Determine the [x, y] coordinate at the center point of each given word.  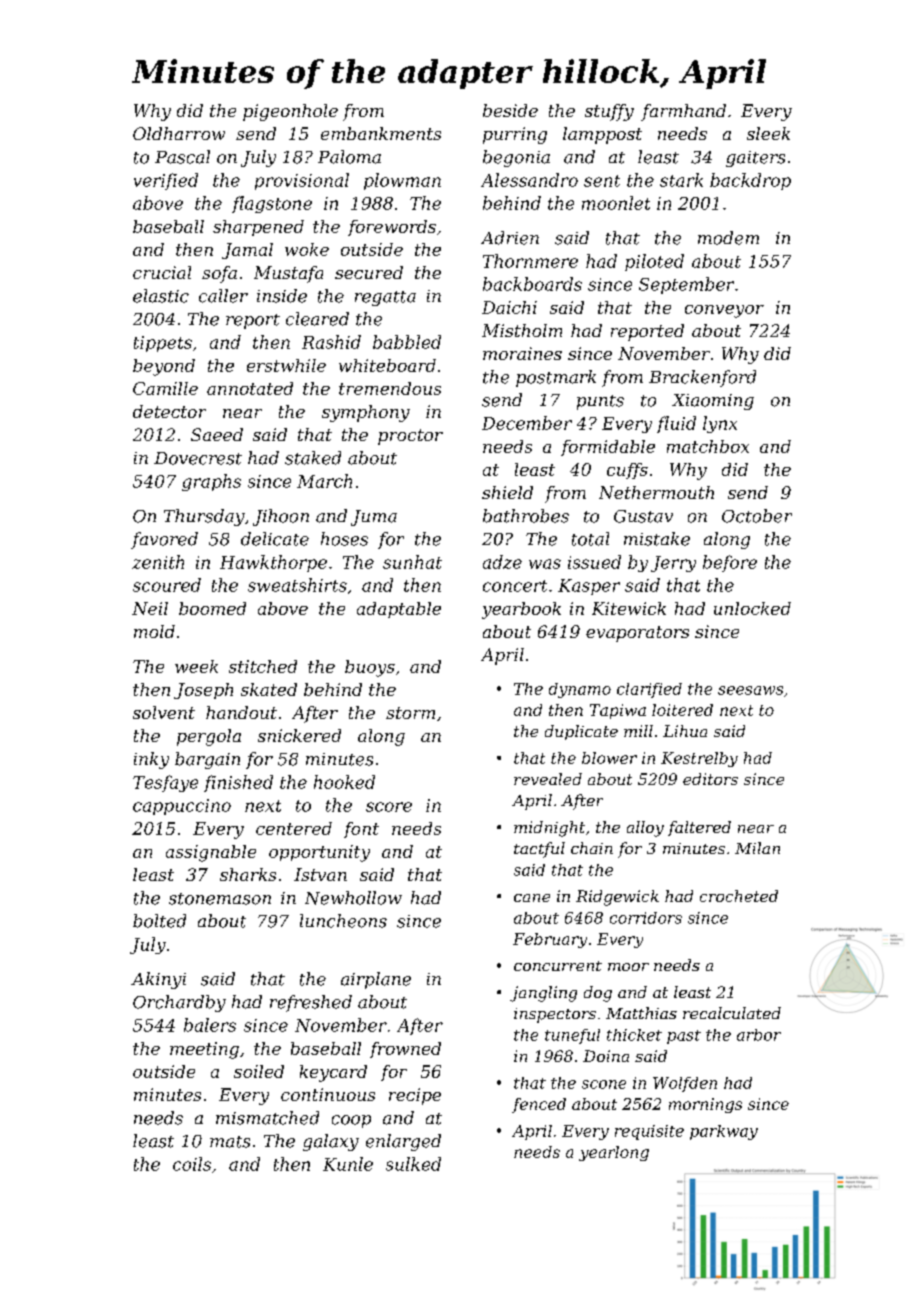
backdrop [750, 181]
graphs [211, 482]
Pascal [182, 157]
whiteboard [387, 365]
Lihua [685, 731]
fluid [676, 424]
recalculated [732, 1013]
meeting [204, 1050]
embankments [381, 133]
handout [241, 712]
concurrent [558, 966]
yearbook [521, 610]
